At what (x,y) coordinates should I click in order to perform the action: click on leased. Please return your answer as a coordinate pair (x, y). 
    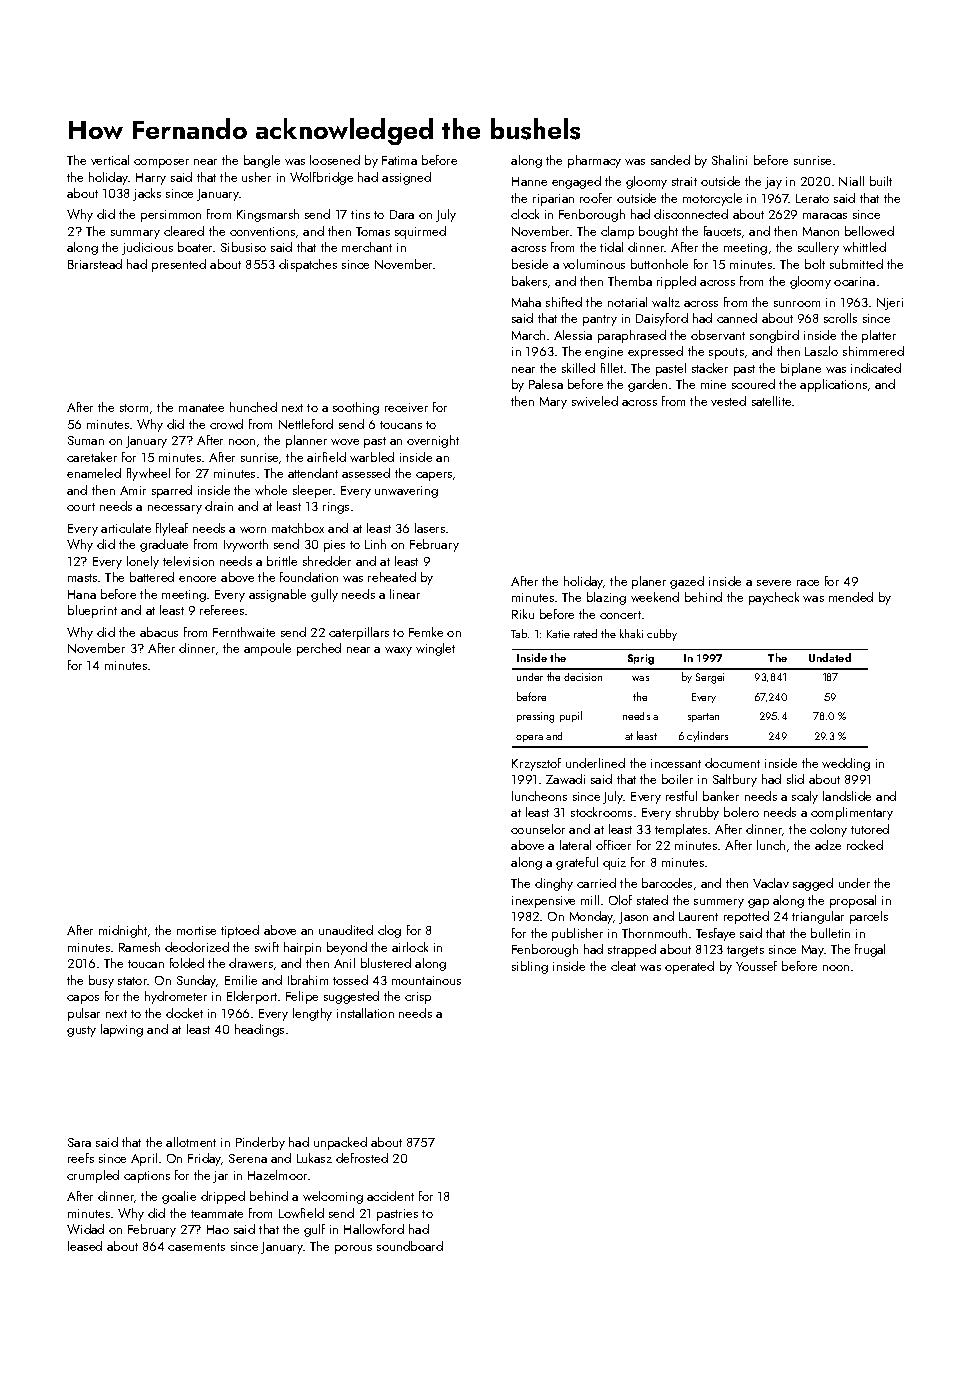
    Looking at the image, I should click on (85, 1246).
